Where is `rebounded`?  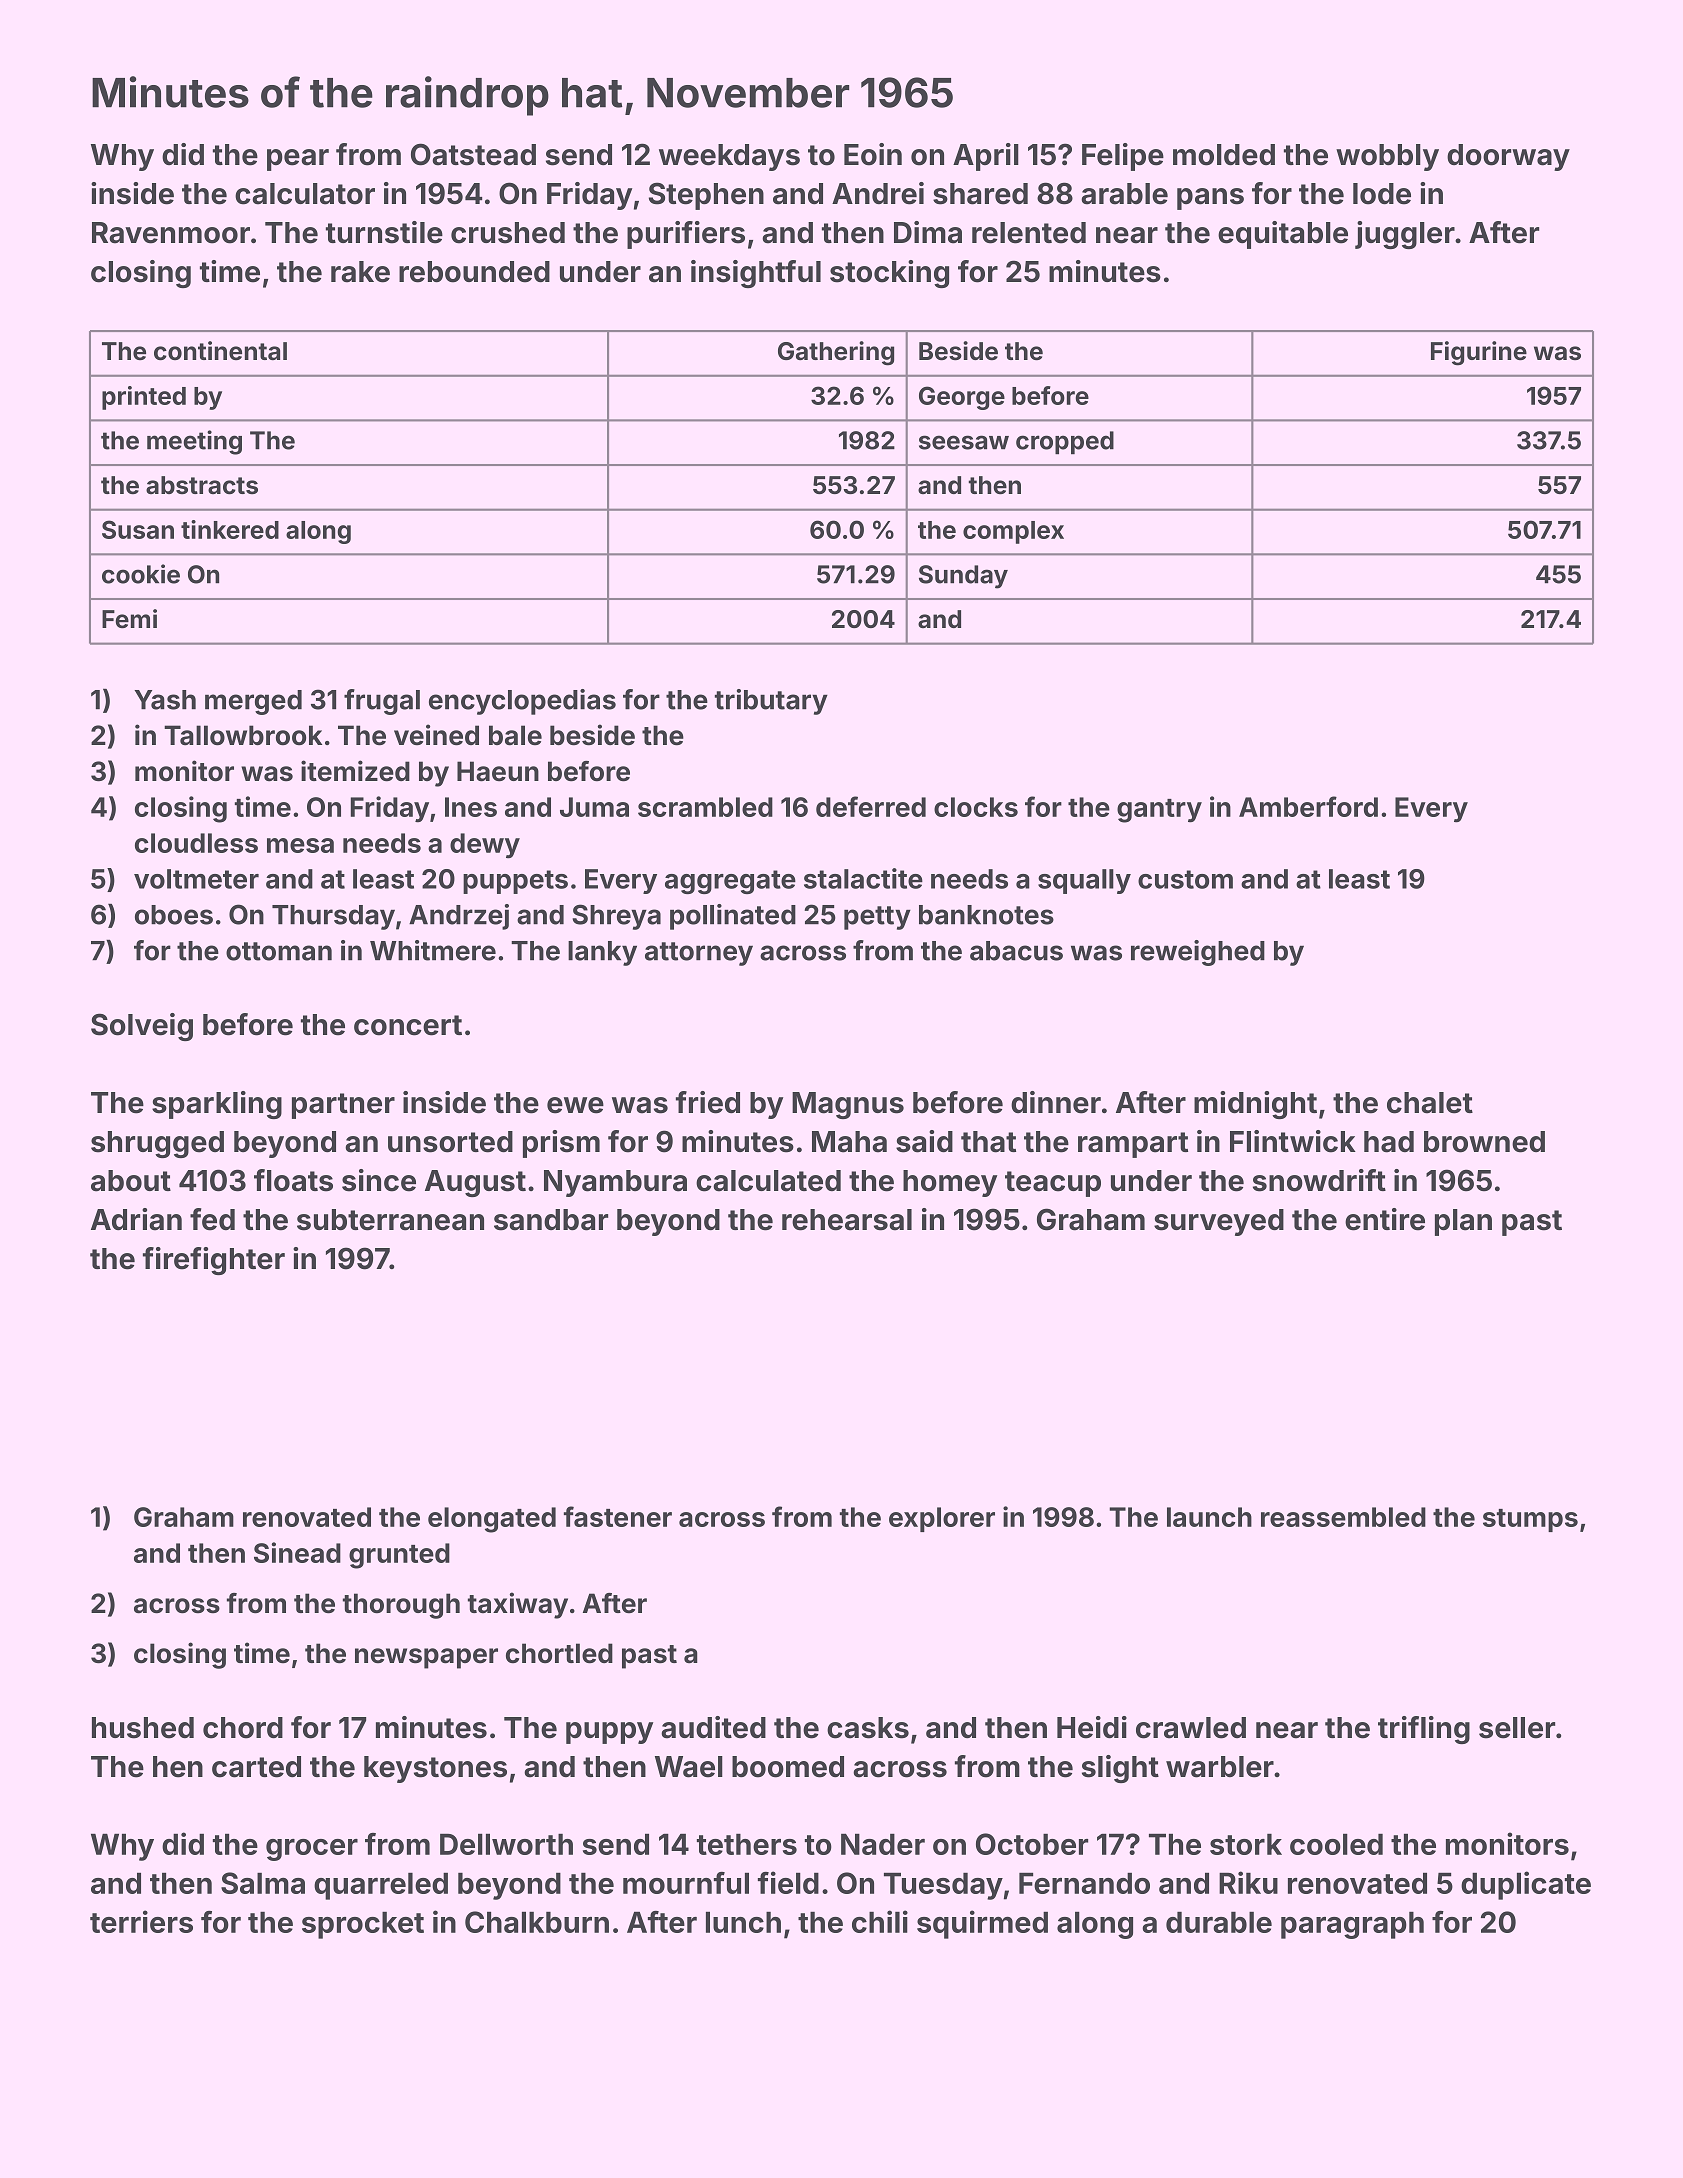
rebounded is located at coordinates (474, 272).
